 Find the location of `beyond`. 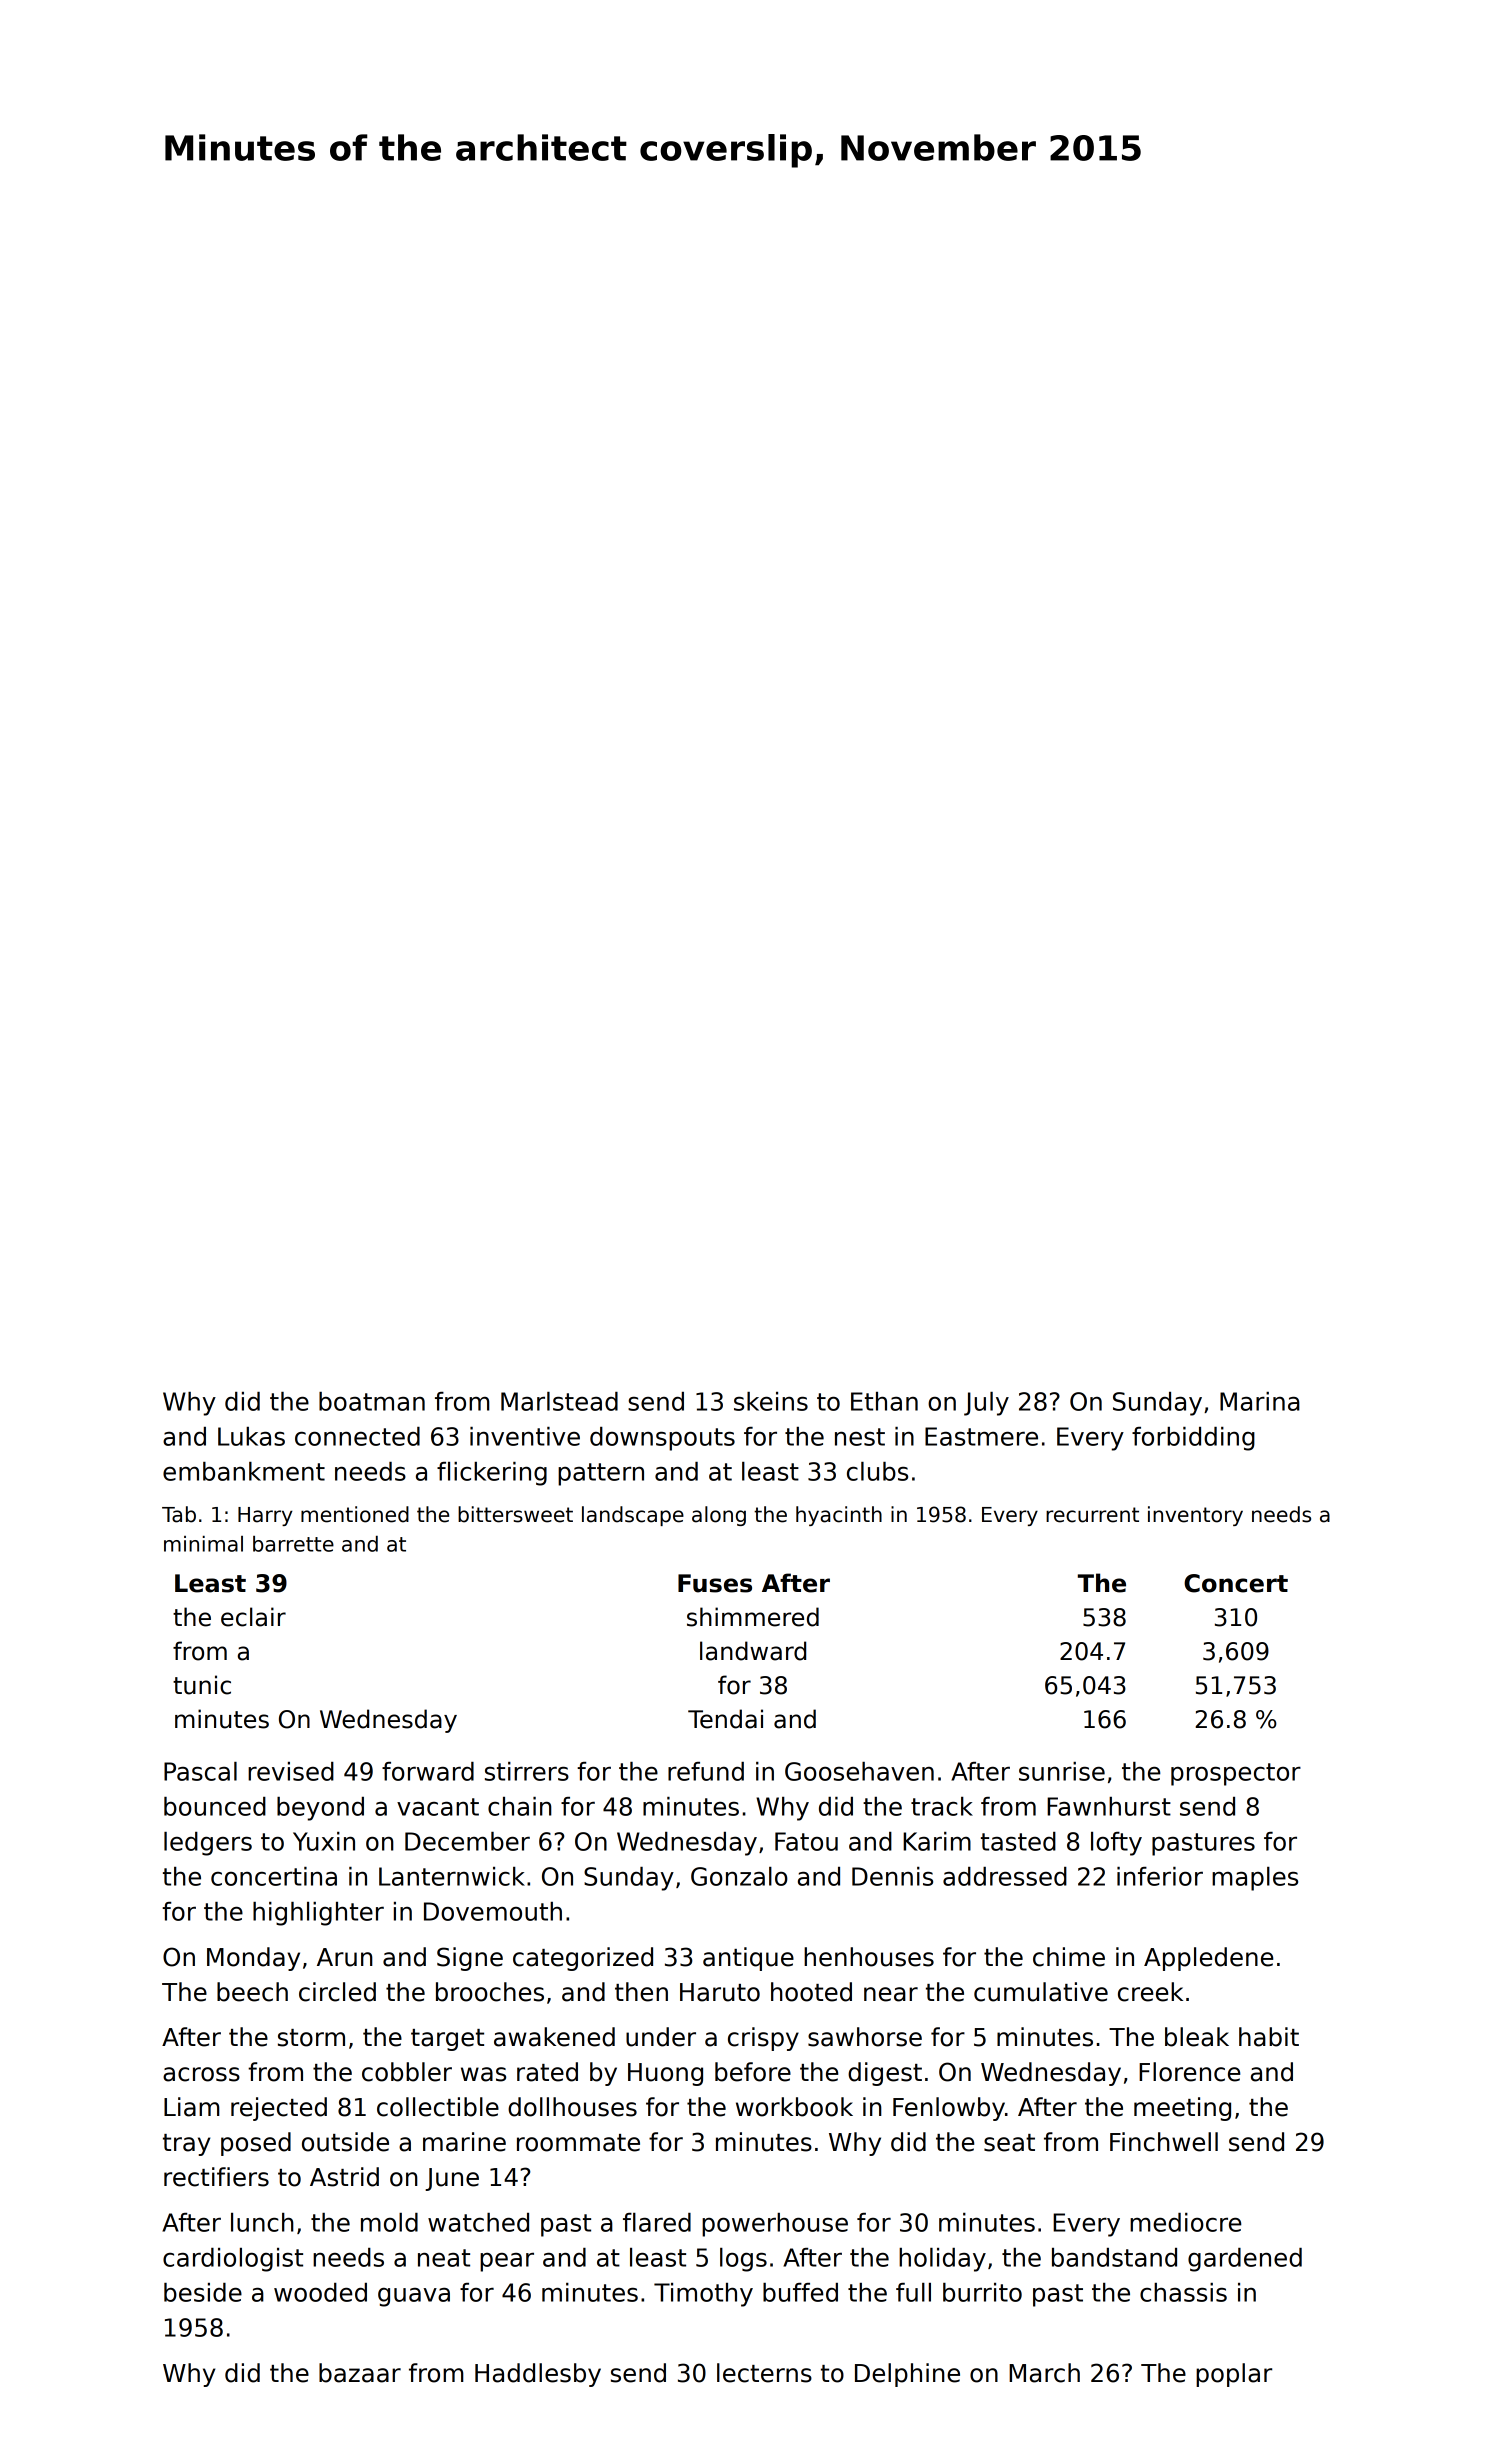

beyond is located at coordinates (320, 1809).
